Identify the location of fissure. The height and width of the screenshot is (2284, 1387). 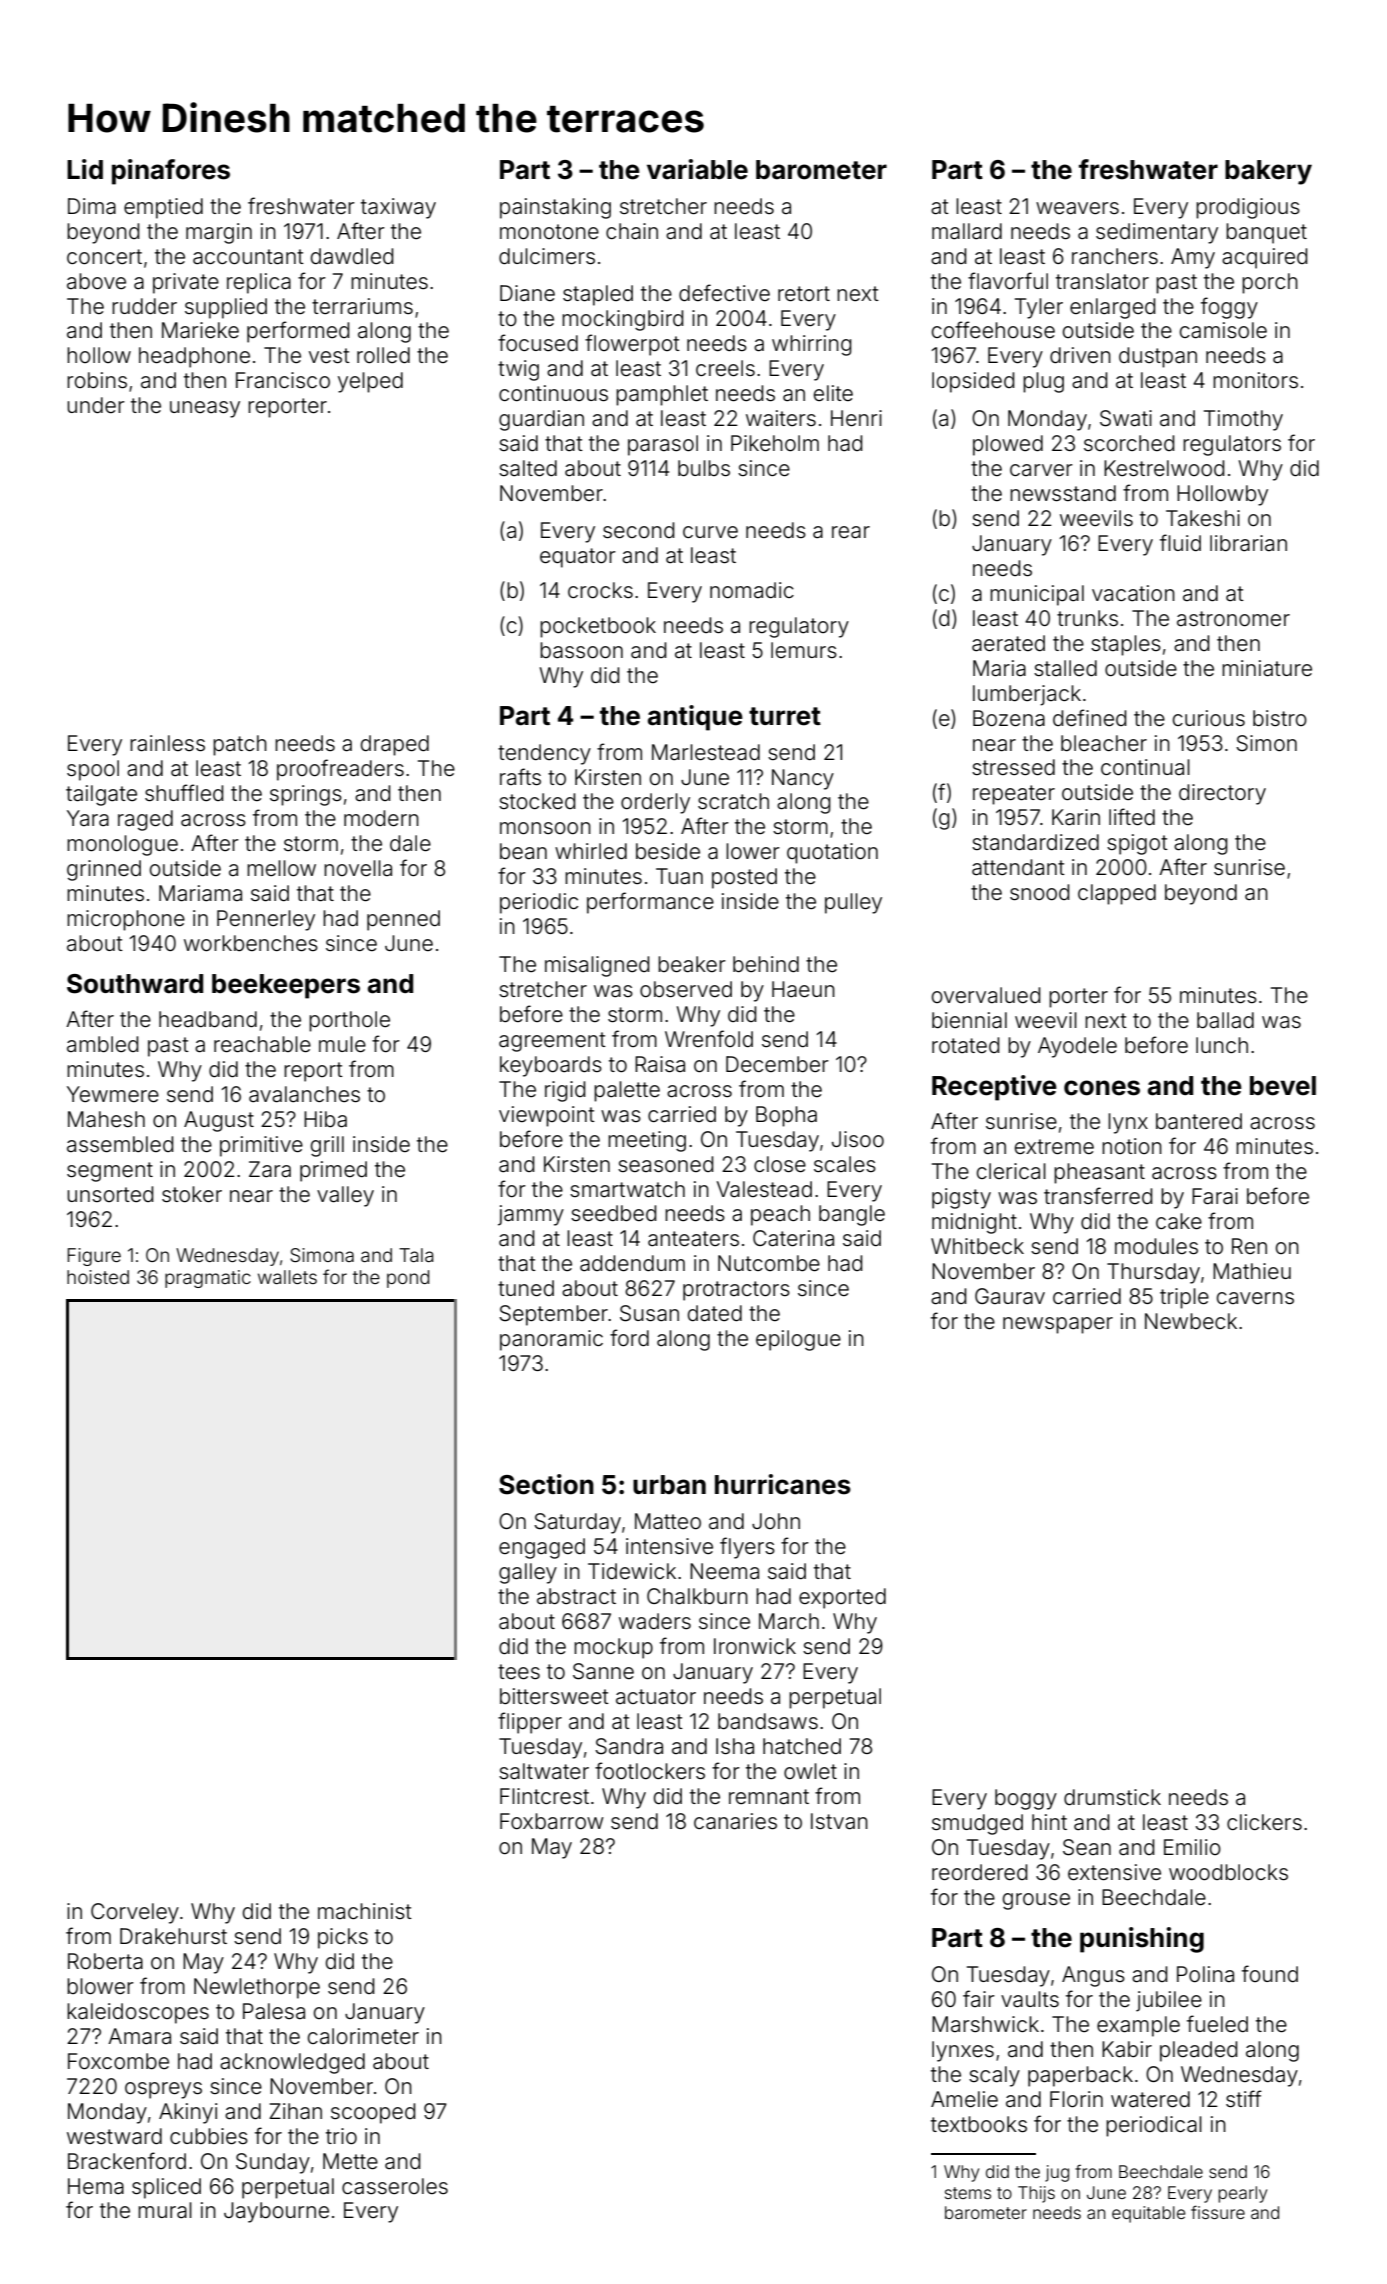
(1218, 2212).
